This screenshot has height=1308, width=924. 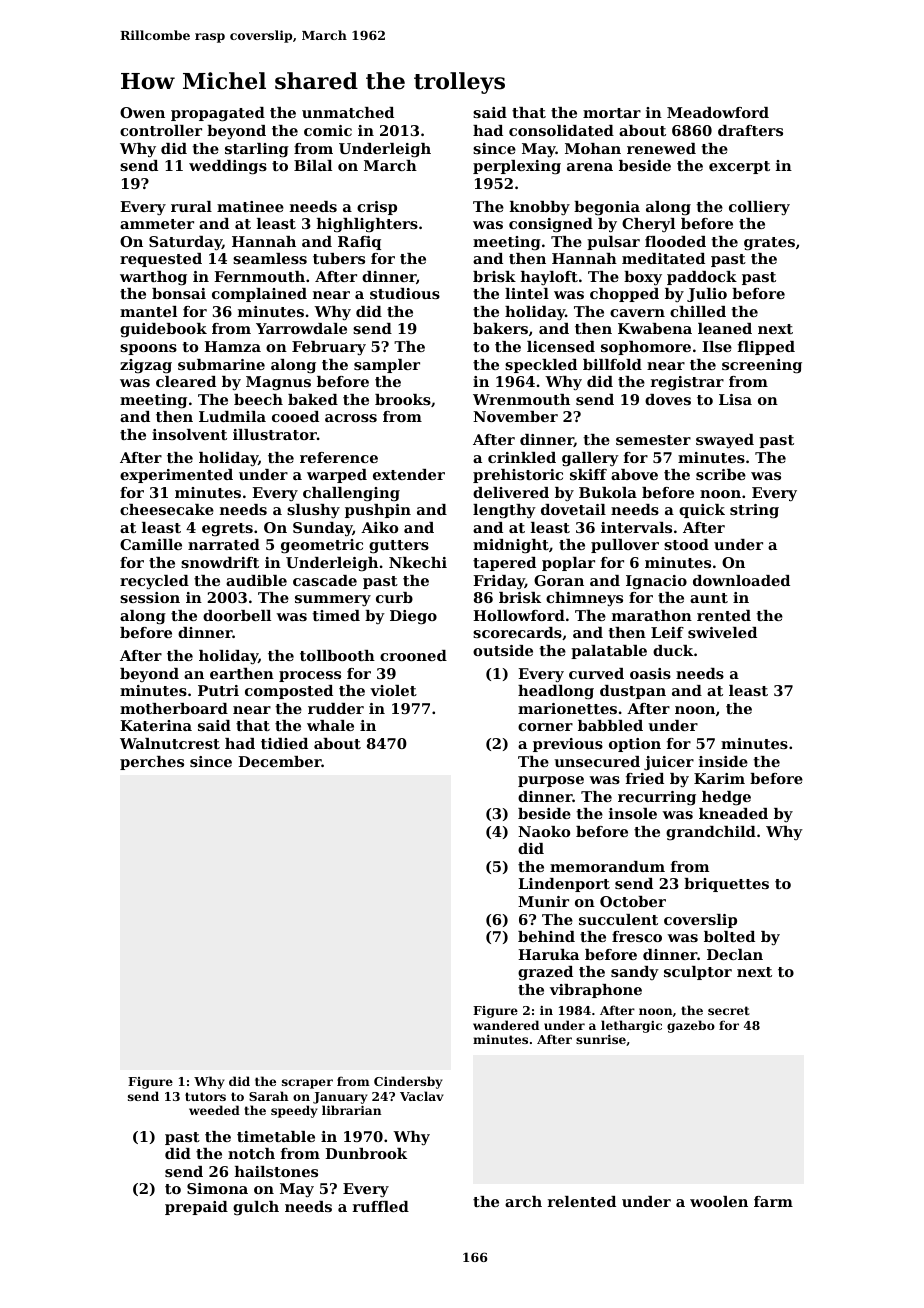 I want to click on quick, so click(x=702, y=511).
